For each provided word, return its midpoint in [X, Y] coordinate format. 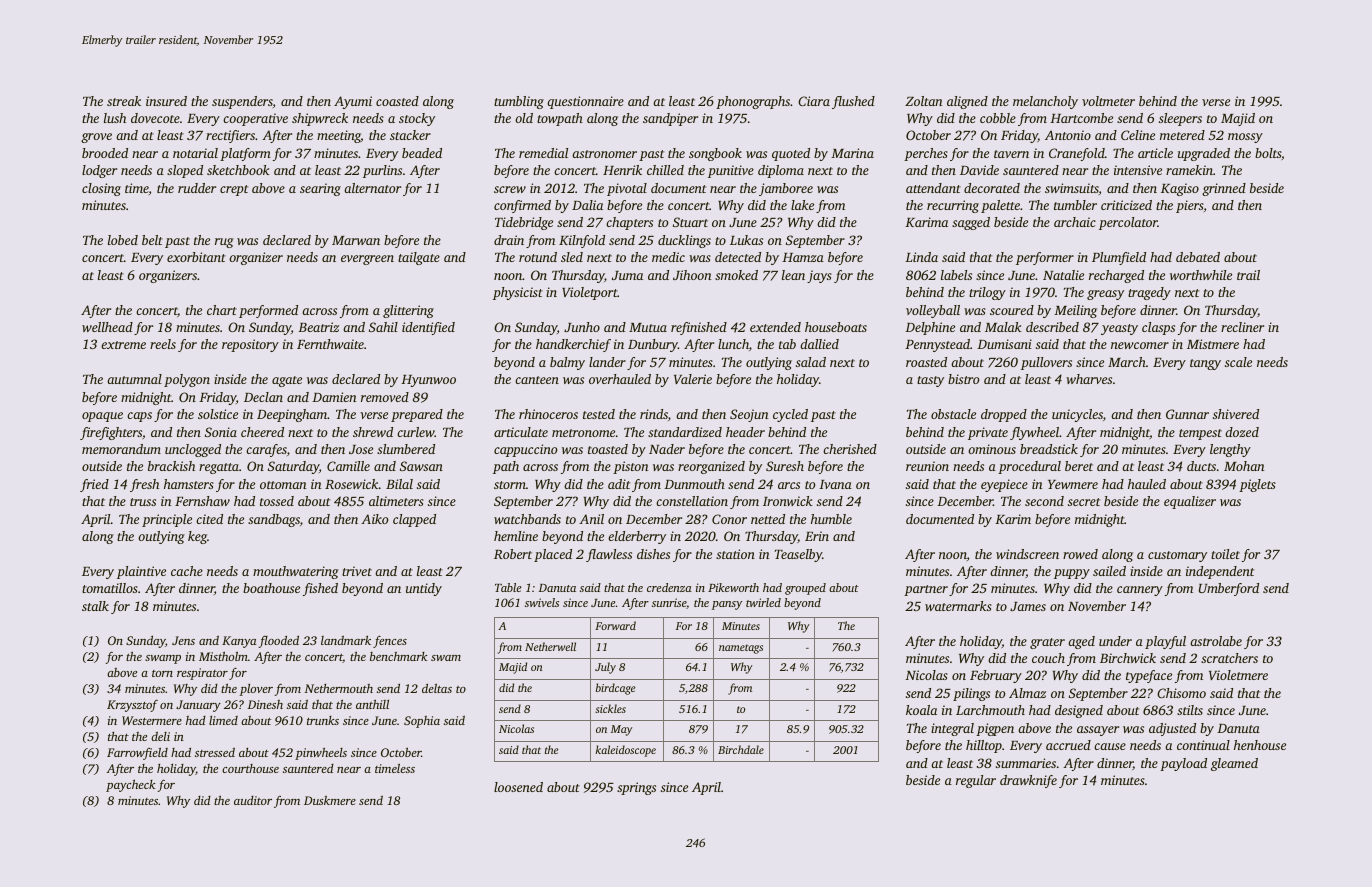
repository [250, 345]
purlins [382, 171]
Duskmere [330, 800]
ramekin [1189, 170]
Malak [1003, 327]
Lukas [746, 240]
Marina [852, 153]
